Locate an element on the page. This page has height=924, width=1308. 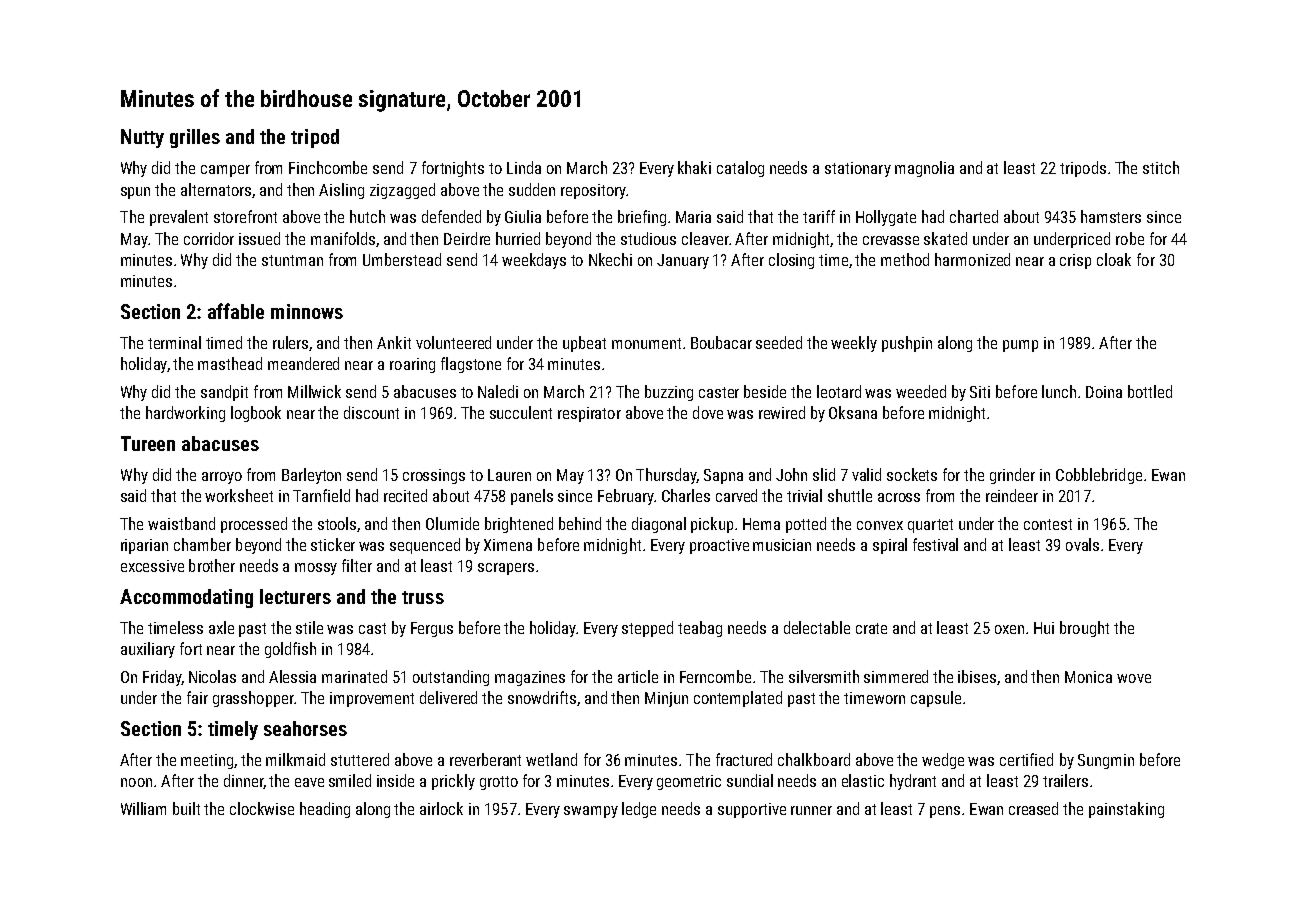
dove is located at coordinates (708, 412).
